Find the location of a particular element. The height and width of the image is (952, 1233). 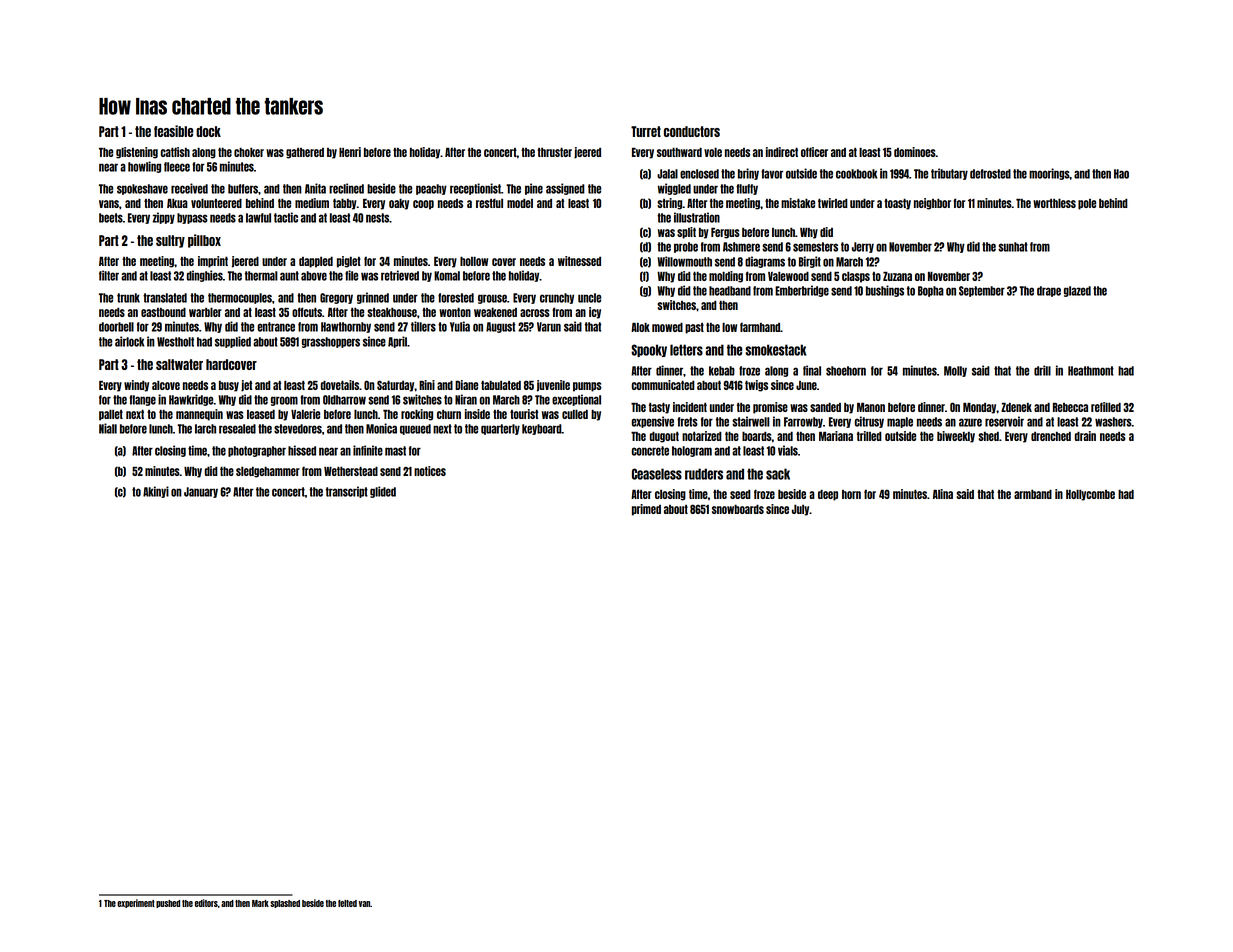

editors is located at coordinates (206, 903).
